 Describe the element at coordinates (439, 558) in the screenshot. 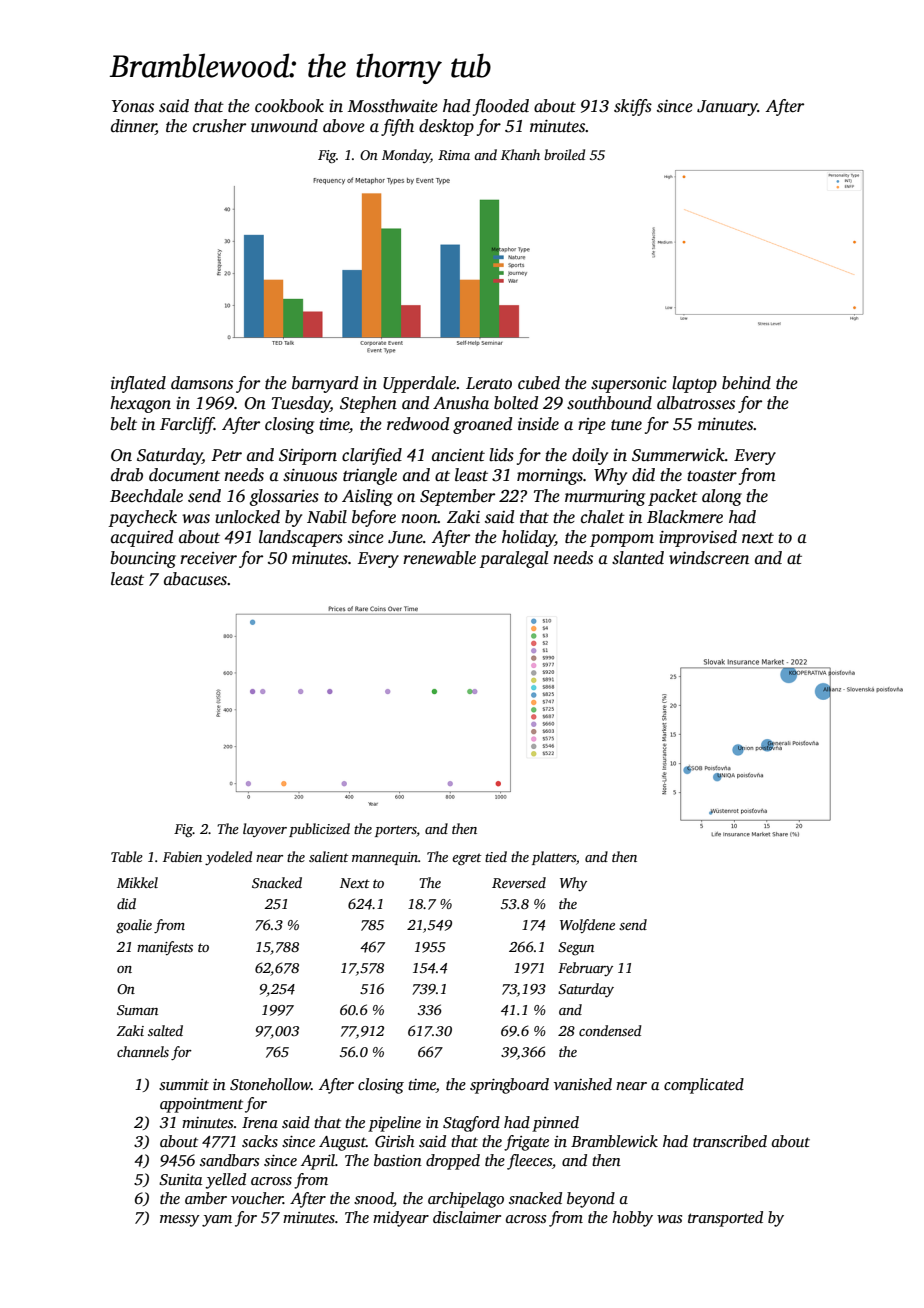

I see `renewable` at that location.
